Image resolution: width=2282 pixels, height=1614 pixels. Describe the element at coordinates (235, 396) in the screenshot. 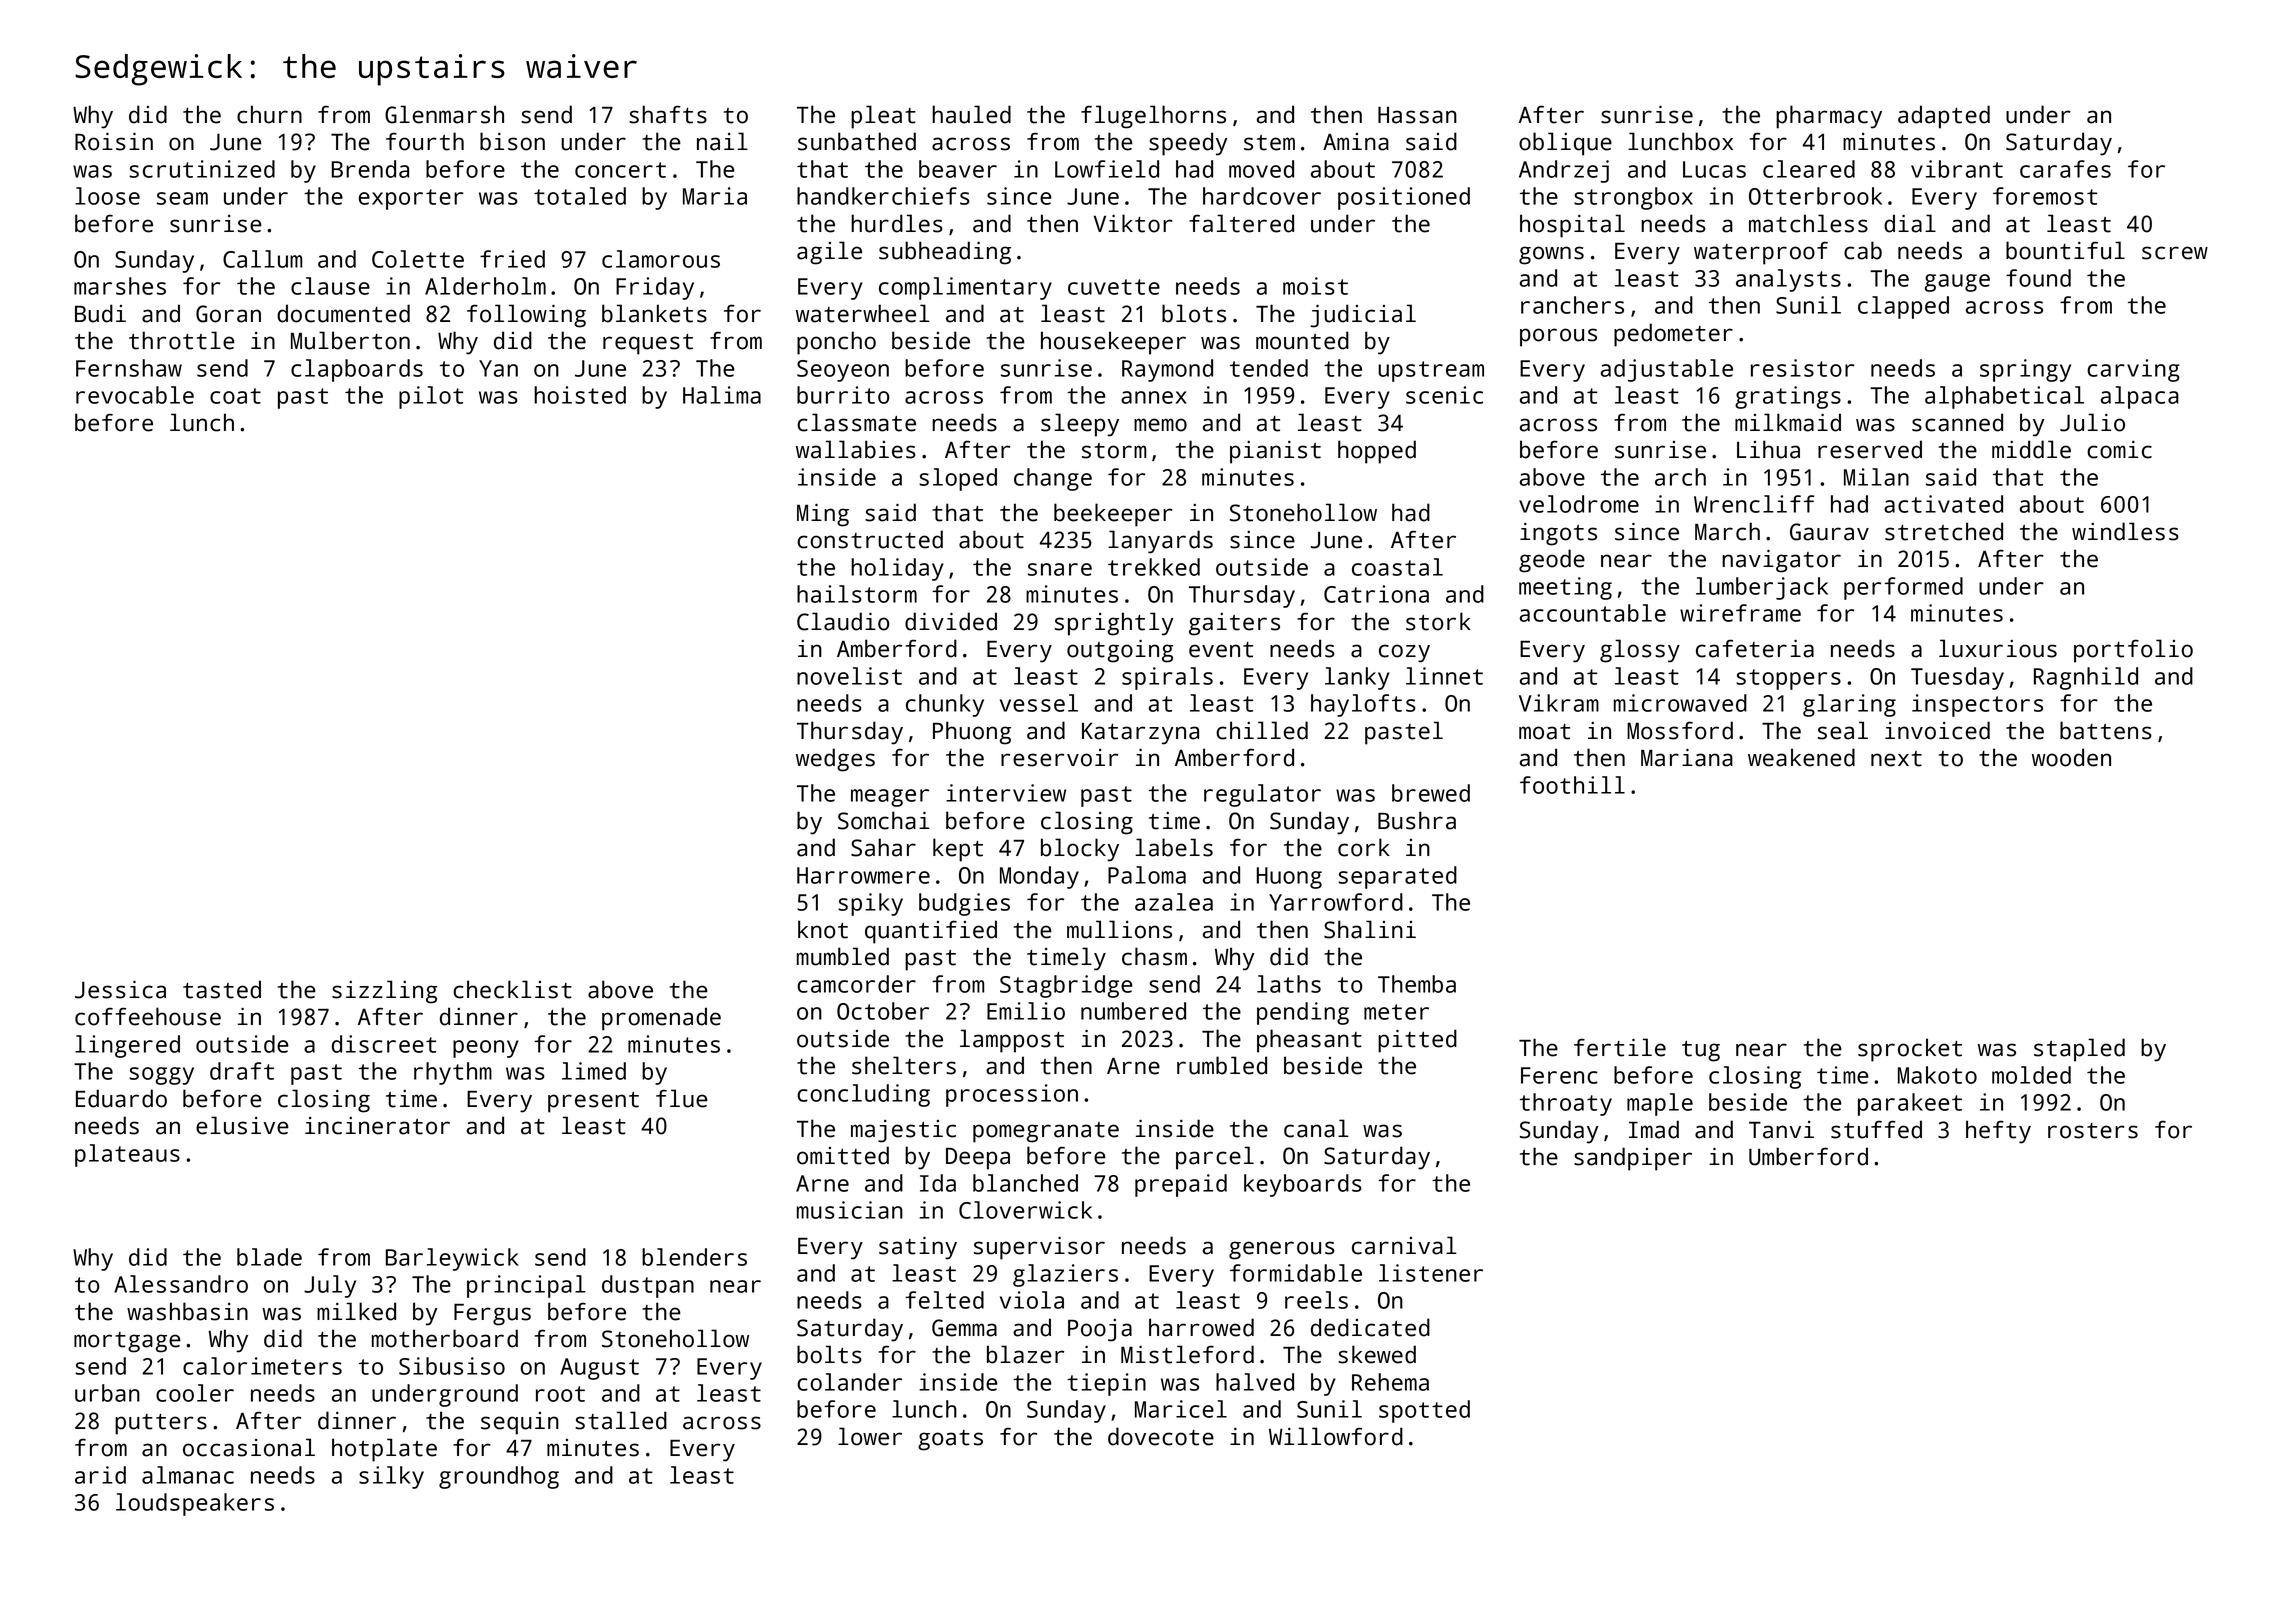

I see `coat` at that location.
